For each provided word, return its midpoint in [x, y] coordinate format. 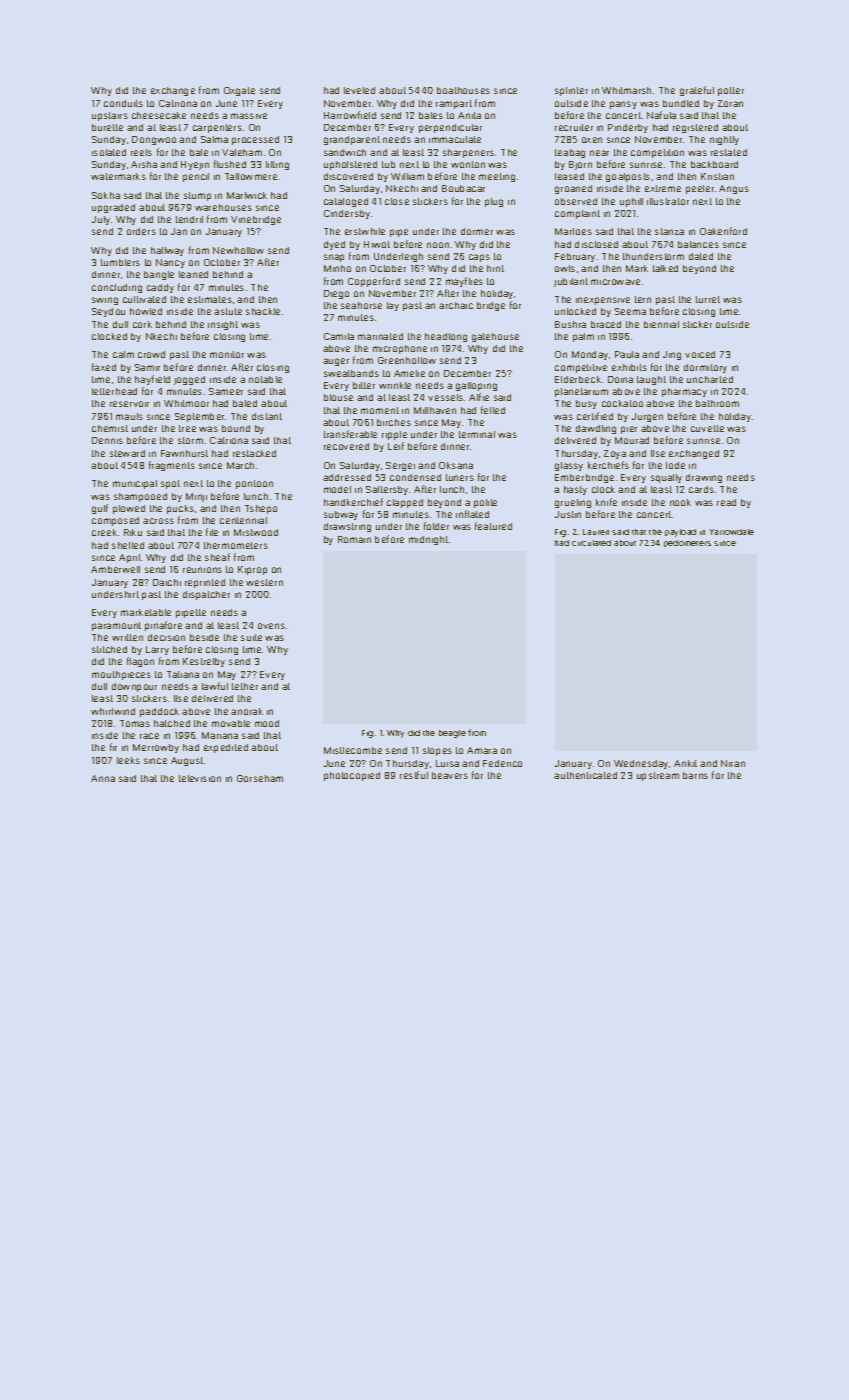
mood [267, 723]
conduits [123, 103]
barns [695, 775]
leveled [359, 90]
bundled [681, 103]
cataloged [346, 202]
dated [701, 256]
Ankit [685, 763]
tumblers [120, 262]
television [200, 778]
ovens [271, 626]
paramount [116, 626]
